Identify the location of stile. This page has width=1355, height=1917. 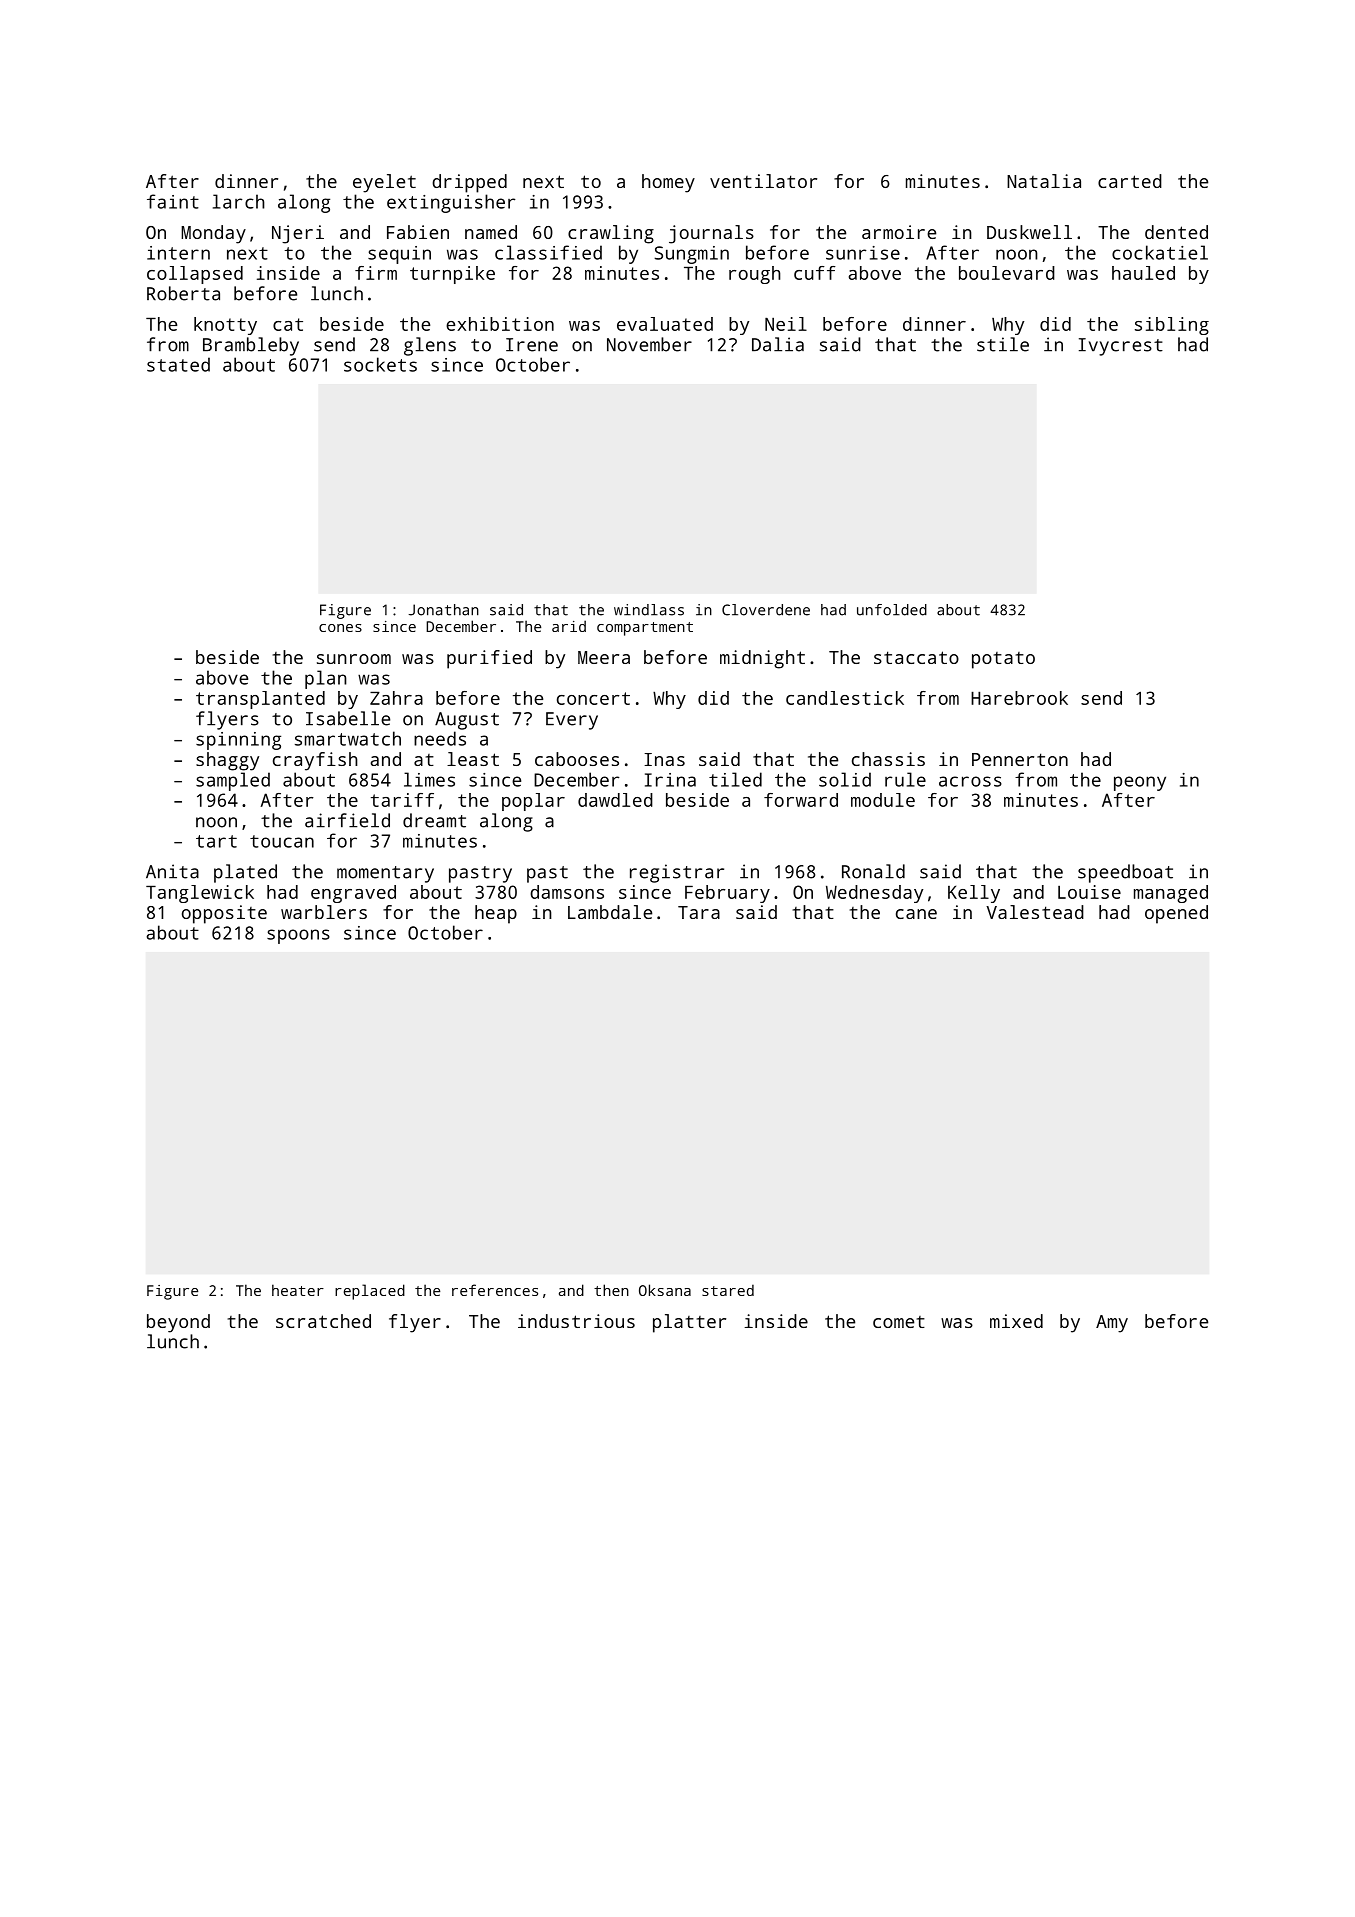
(1003, 344).
